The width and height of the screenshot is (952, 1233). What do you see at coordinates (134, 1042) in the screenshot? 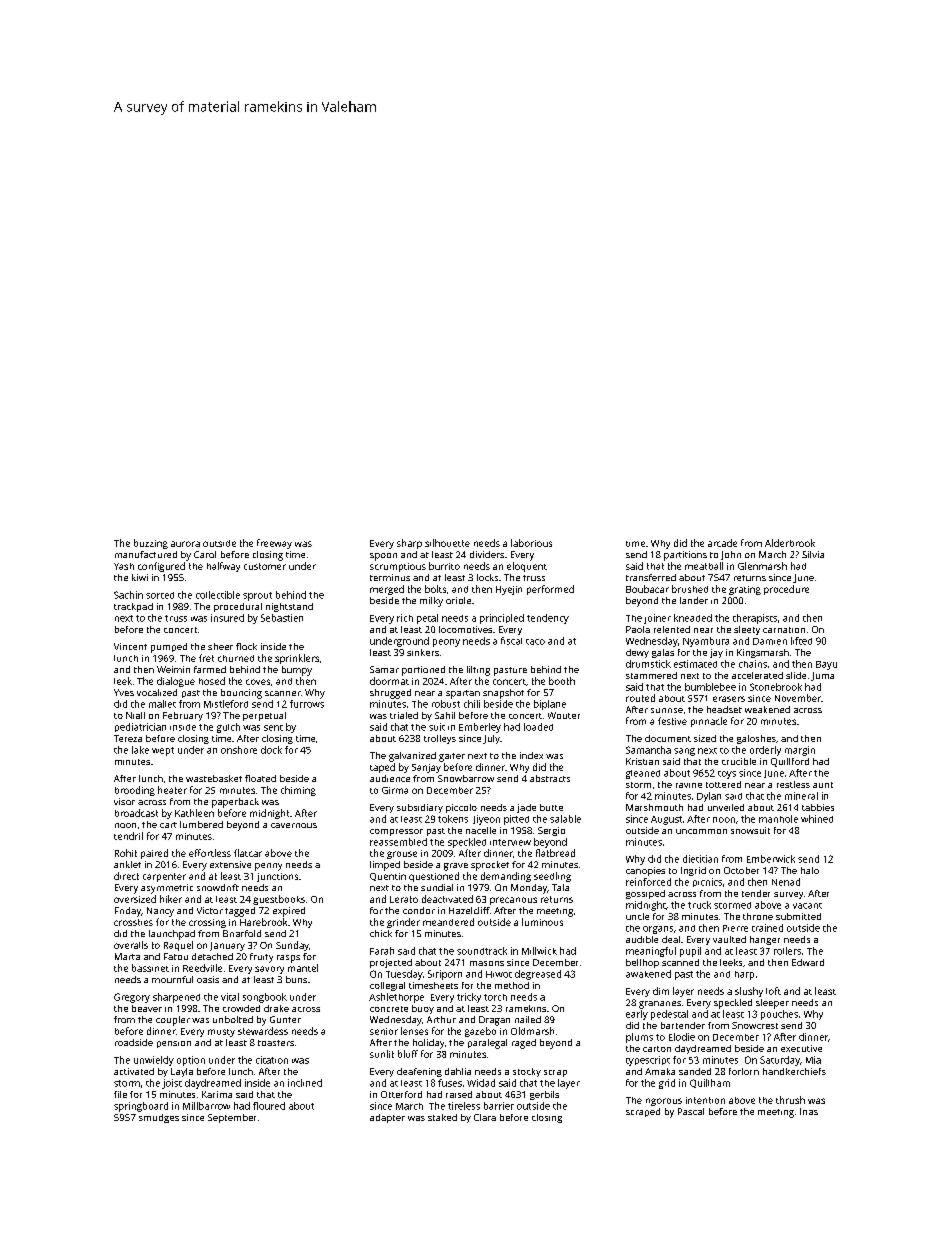
I see `roadside` at bounding box center [134, 1042].
